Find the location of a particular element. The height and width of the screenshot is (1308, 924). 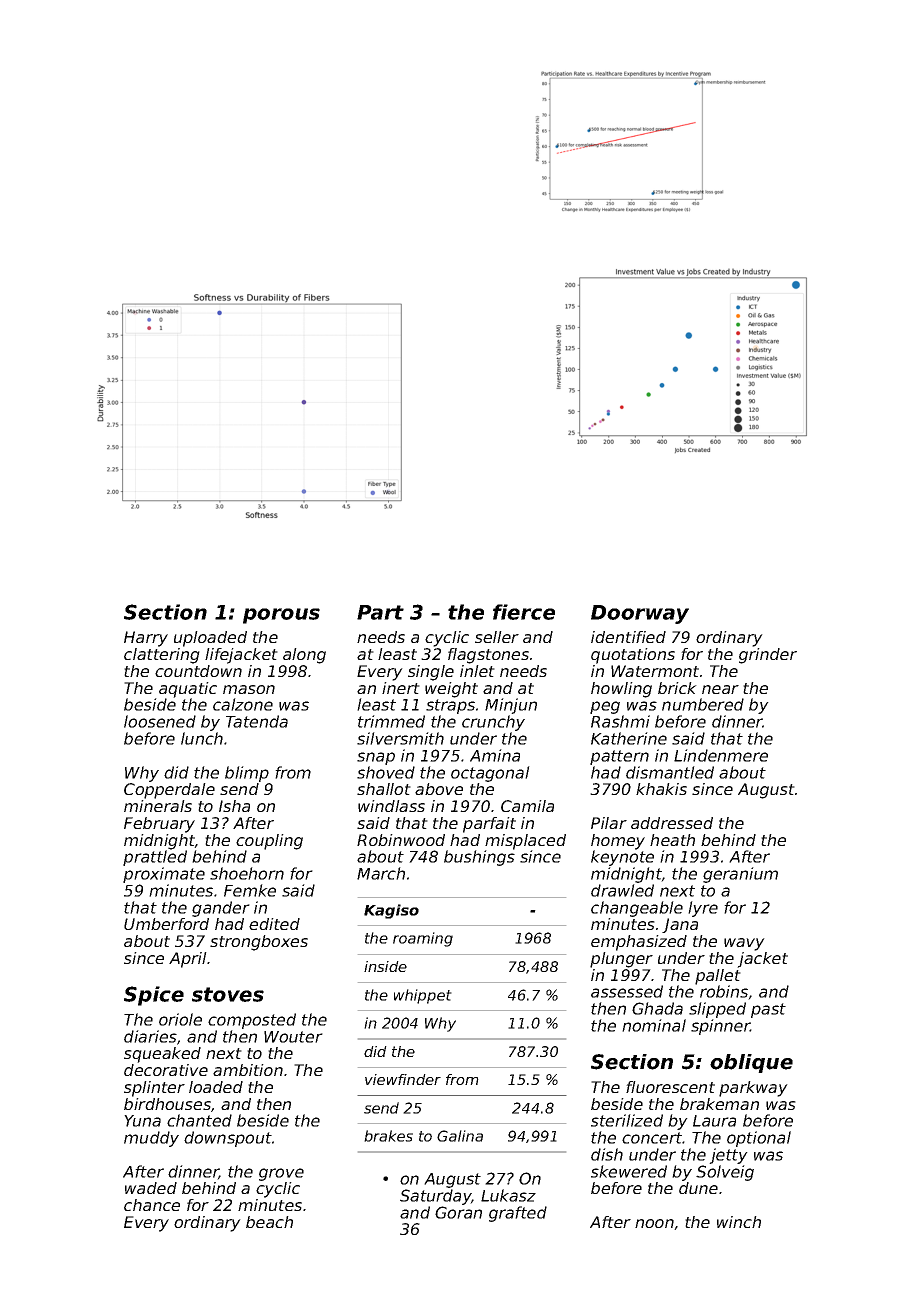

assessed is located at coordinates (627, 991).
